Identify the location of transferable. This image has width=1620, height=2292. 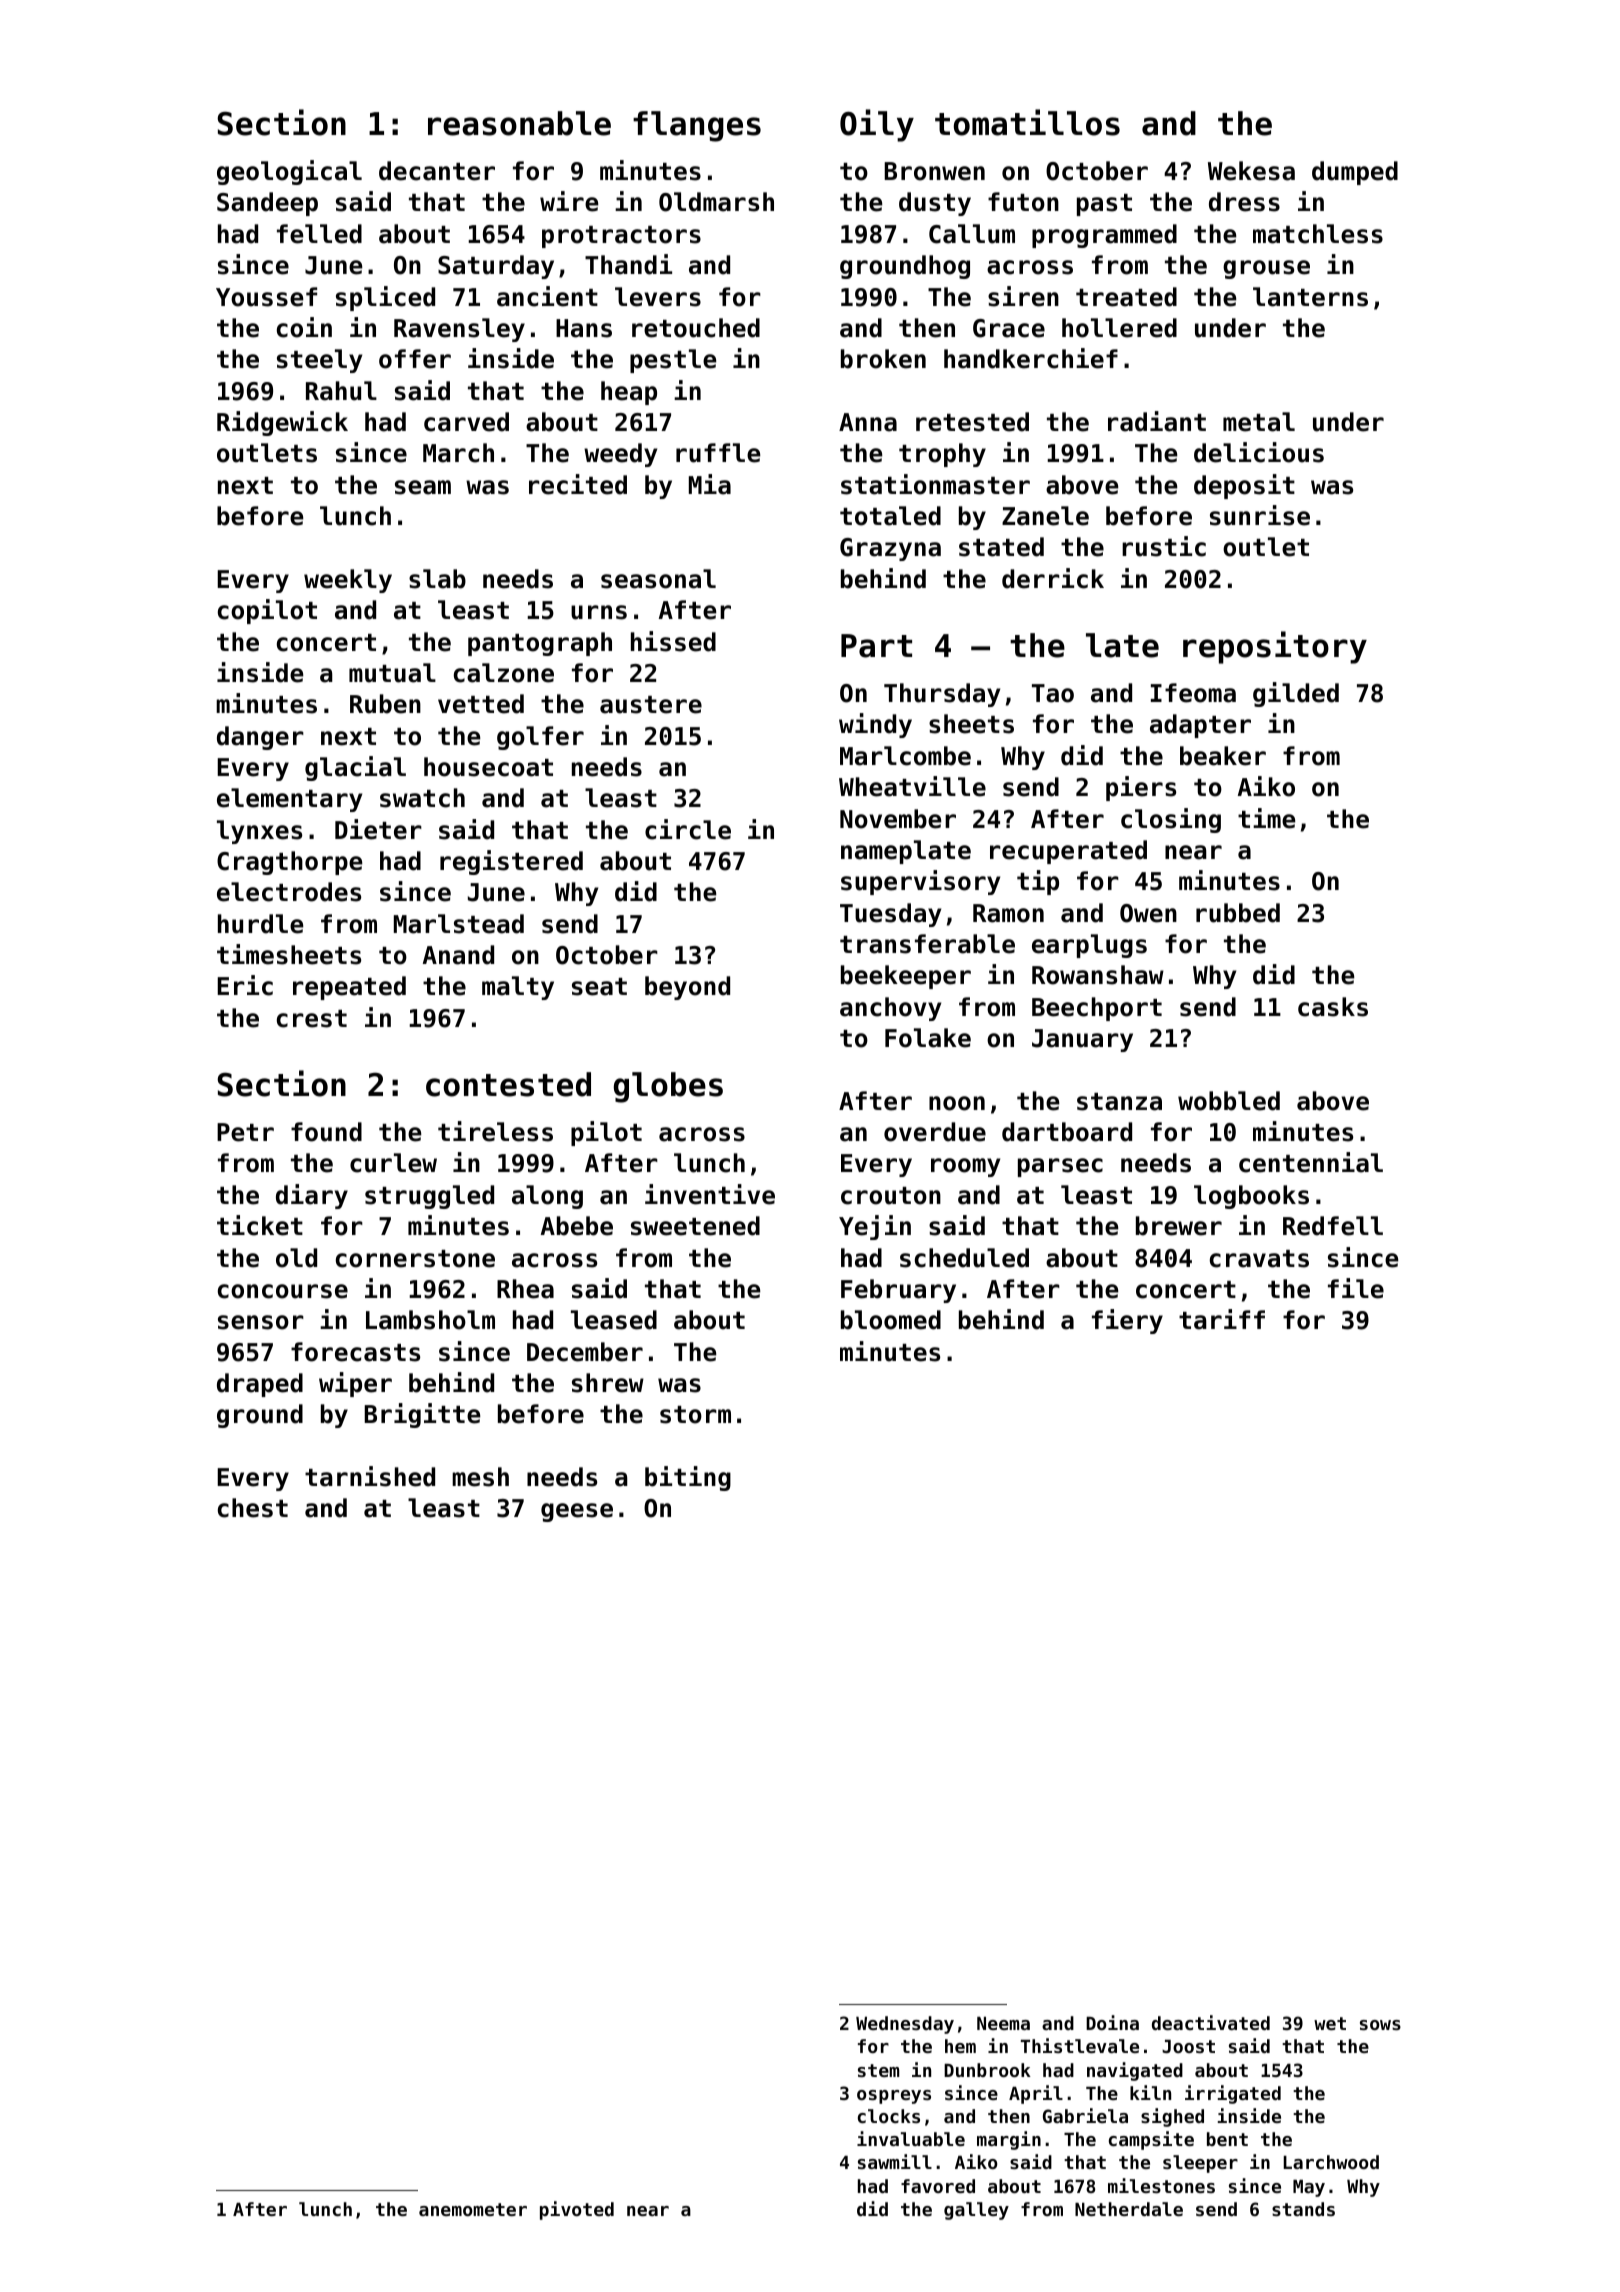
(927, 944).
